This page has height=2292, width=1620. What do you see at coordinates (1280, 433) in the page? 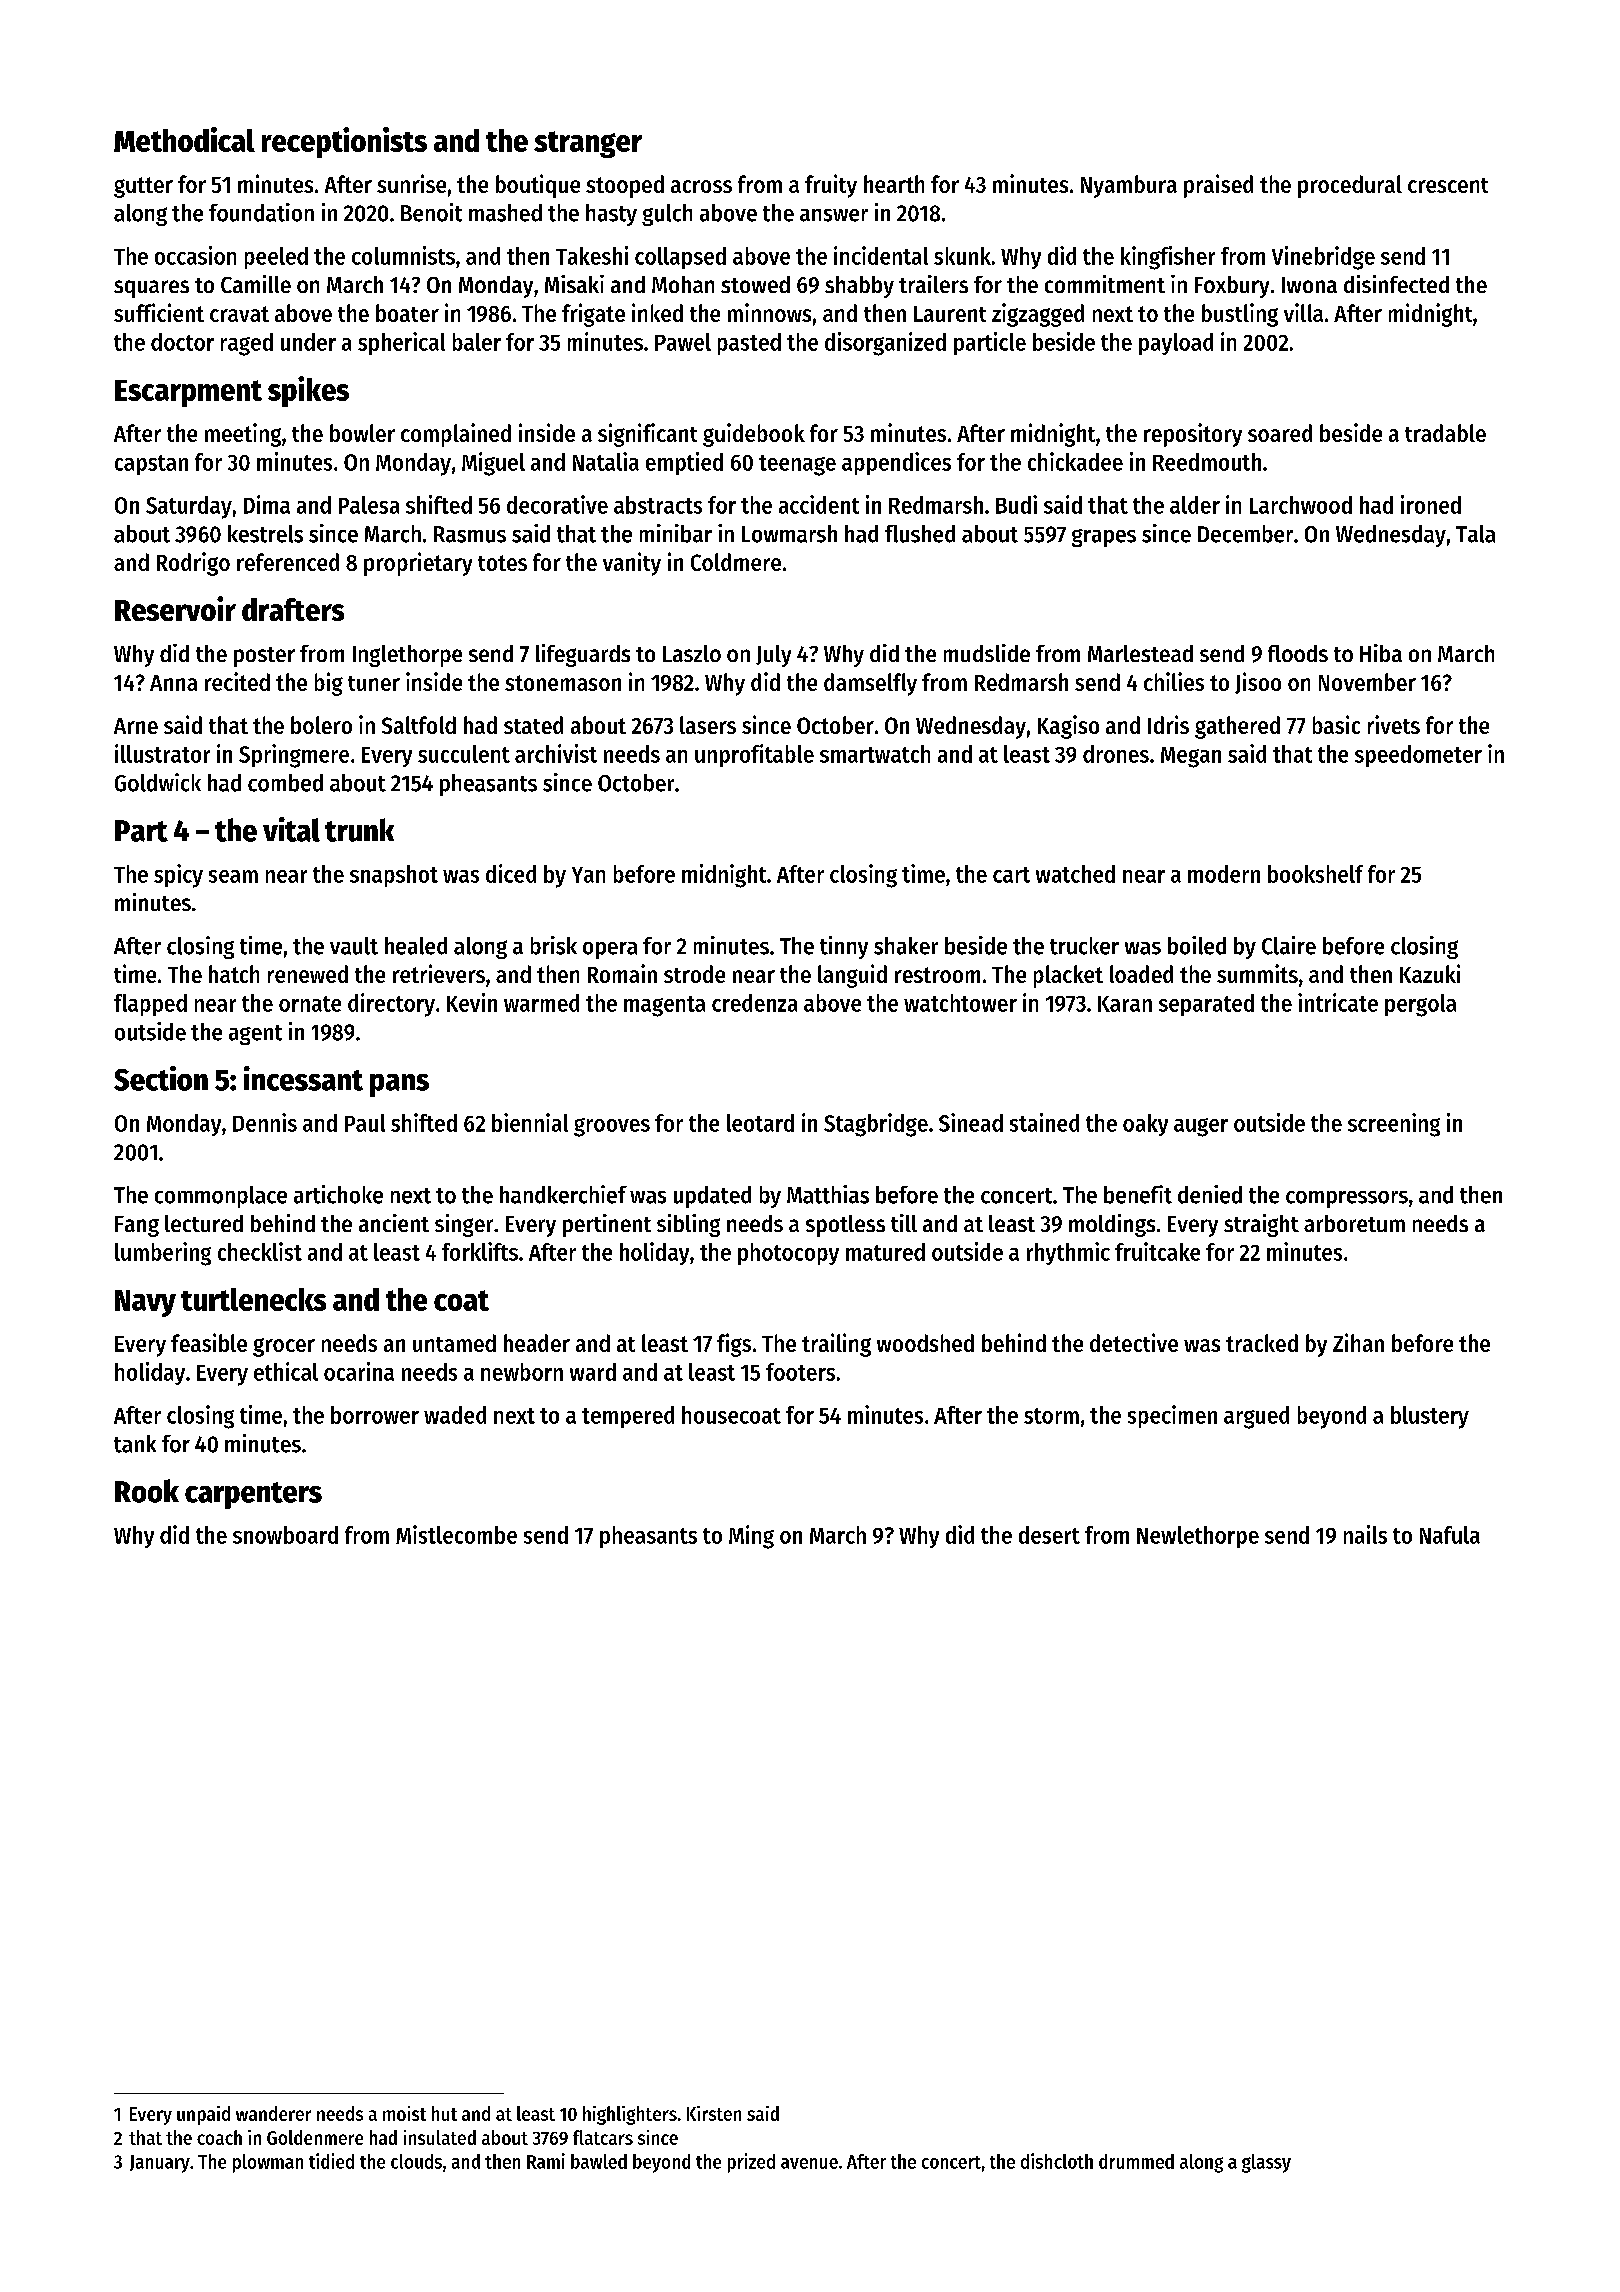
I see `soared` at bounding box center [1280, 433].
